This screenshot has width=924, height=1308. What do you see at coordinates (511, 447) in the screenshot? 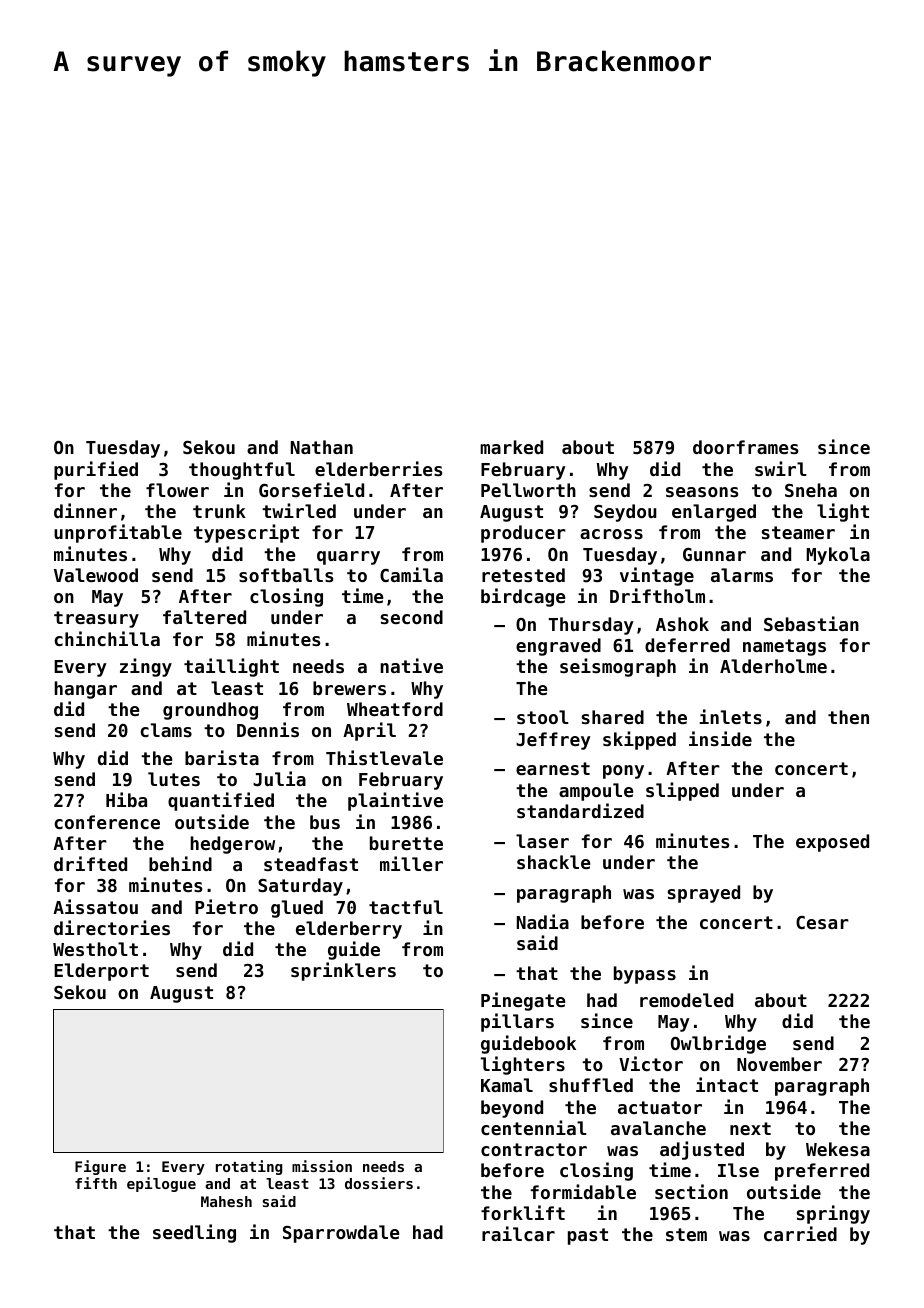
I see `marked` at bounding box center [511, 447].
